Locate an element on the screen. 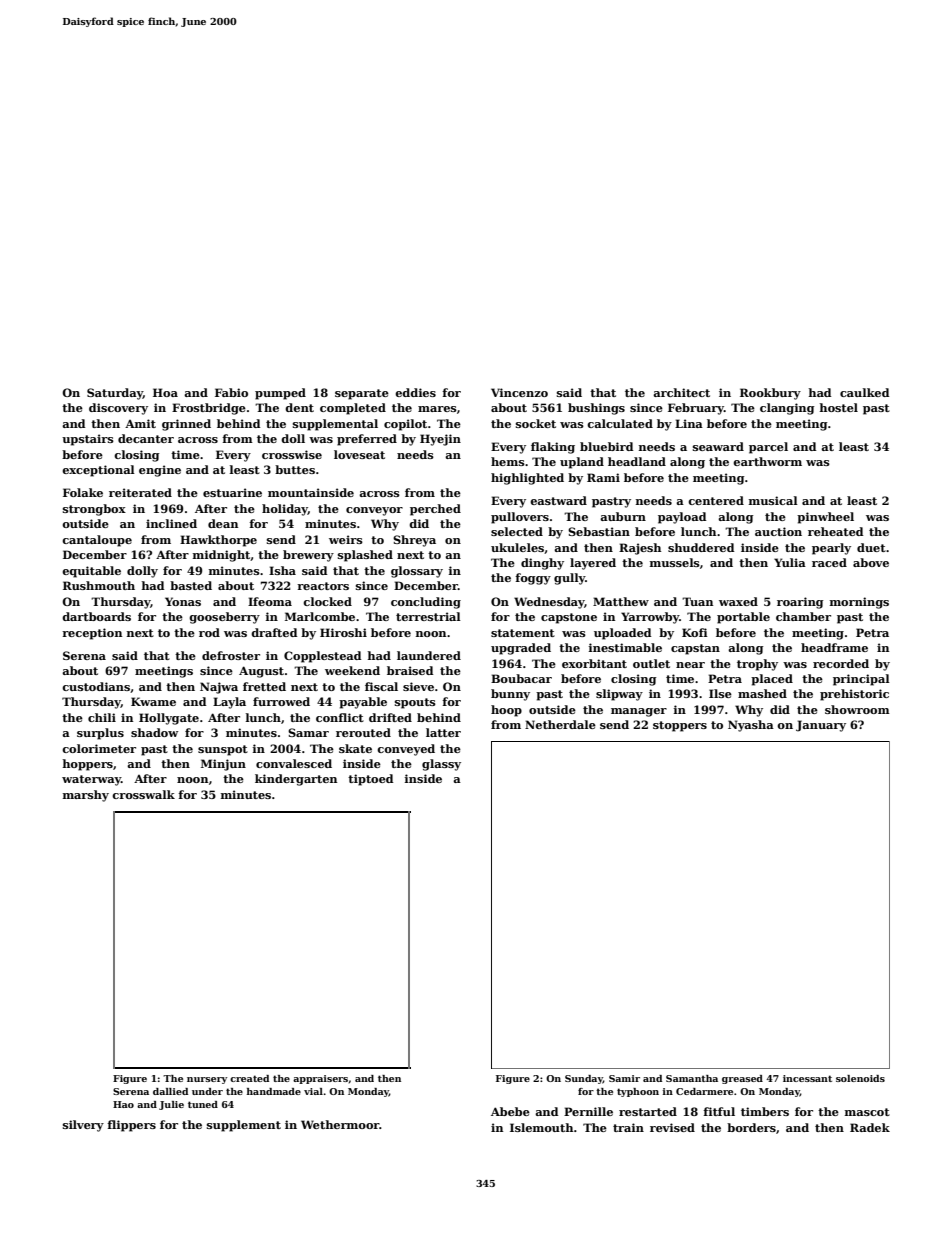  crosswalk is located at coordinates (143, 794).
